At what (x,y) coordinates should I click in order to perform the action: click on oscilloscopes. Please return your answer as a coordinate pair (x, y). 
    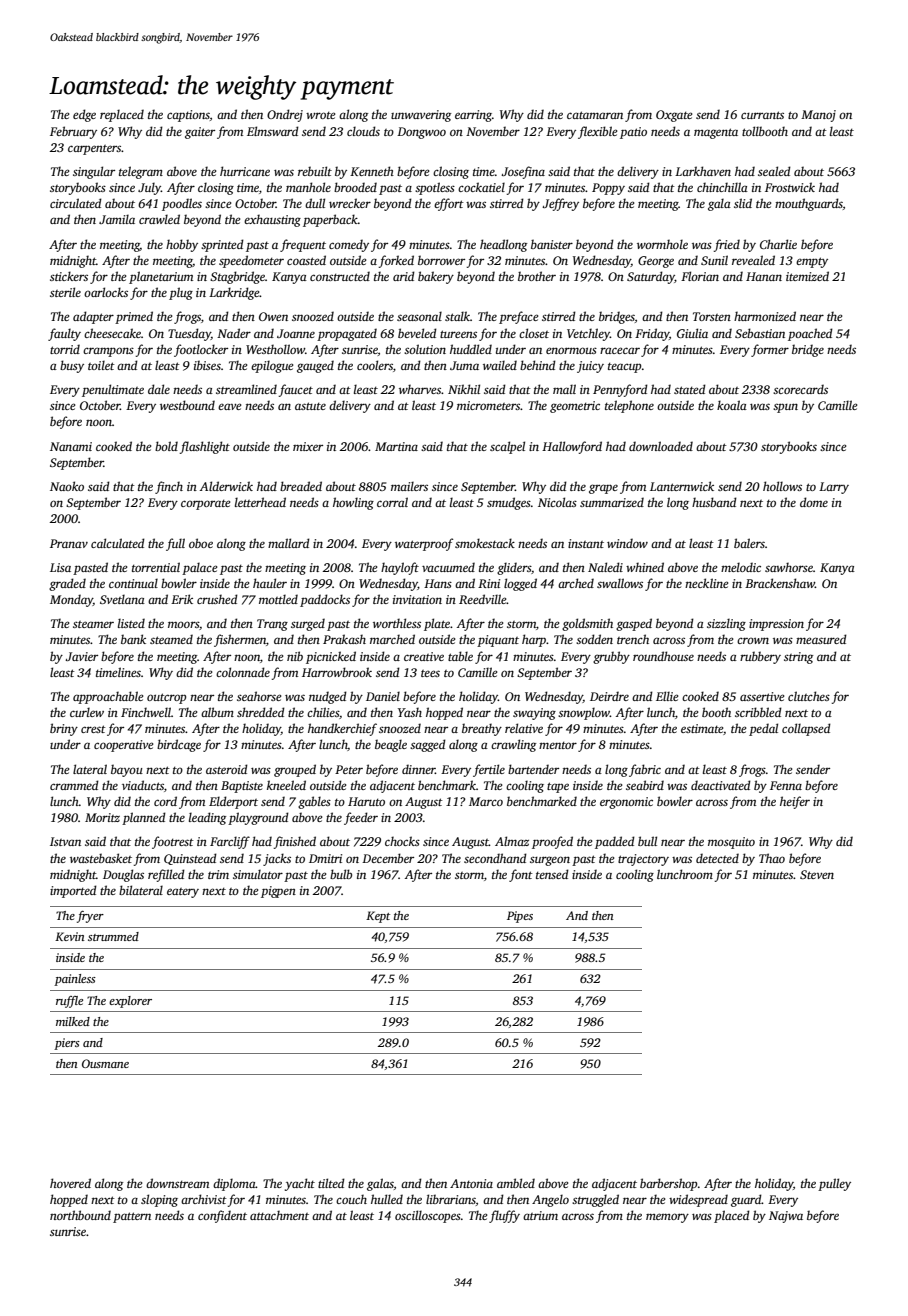
    Looking at the image, I should click on (428, 1216).
